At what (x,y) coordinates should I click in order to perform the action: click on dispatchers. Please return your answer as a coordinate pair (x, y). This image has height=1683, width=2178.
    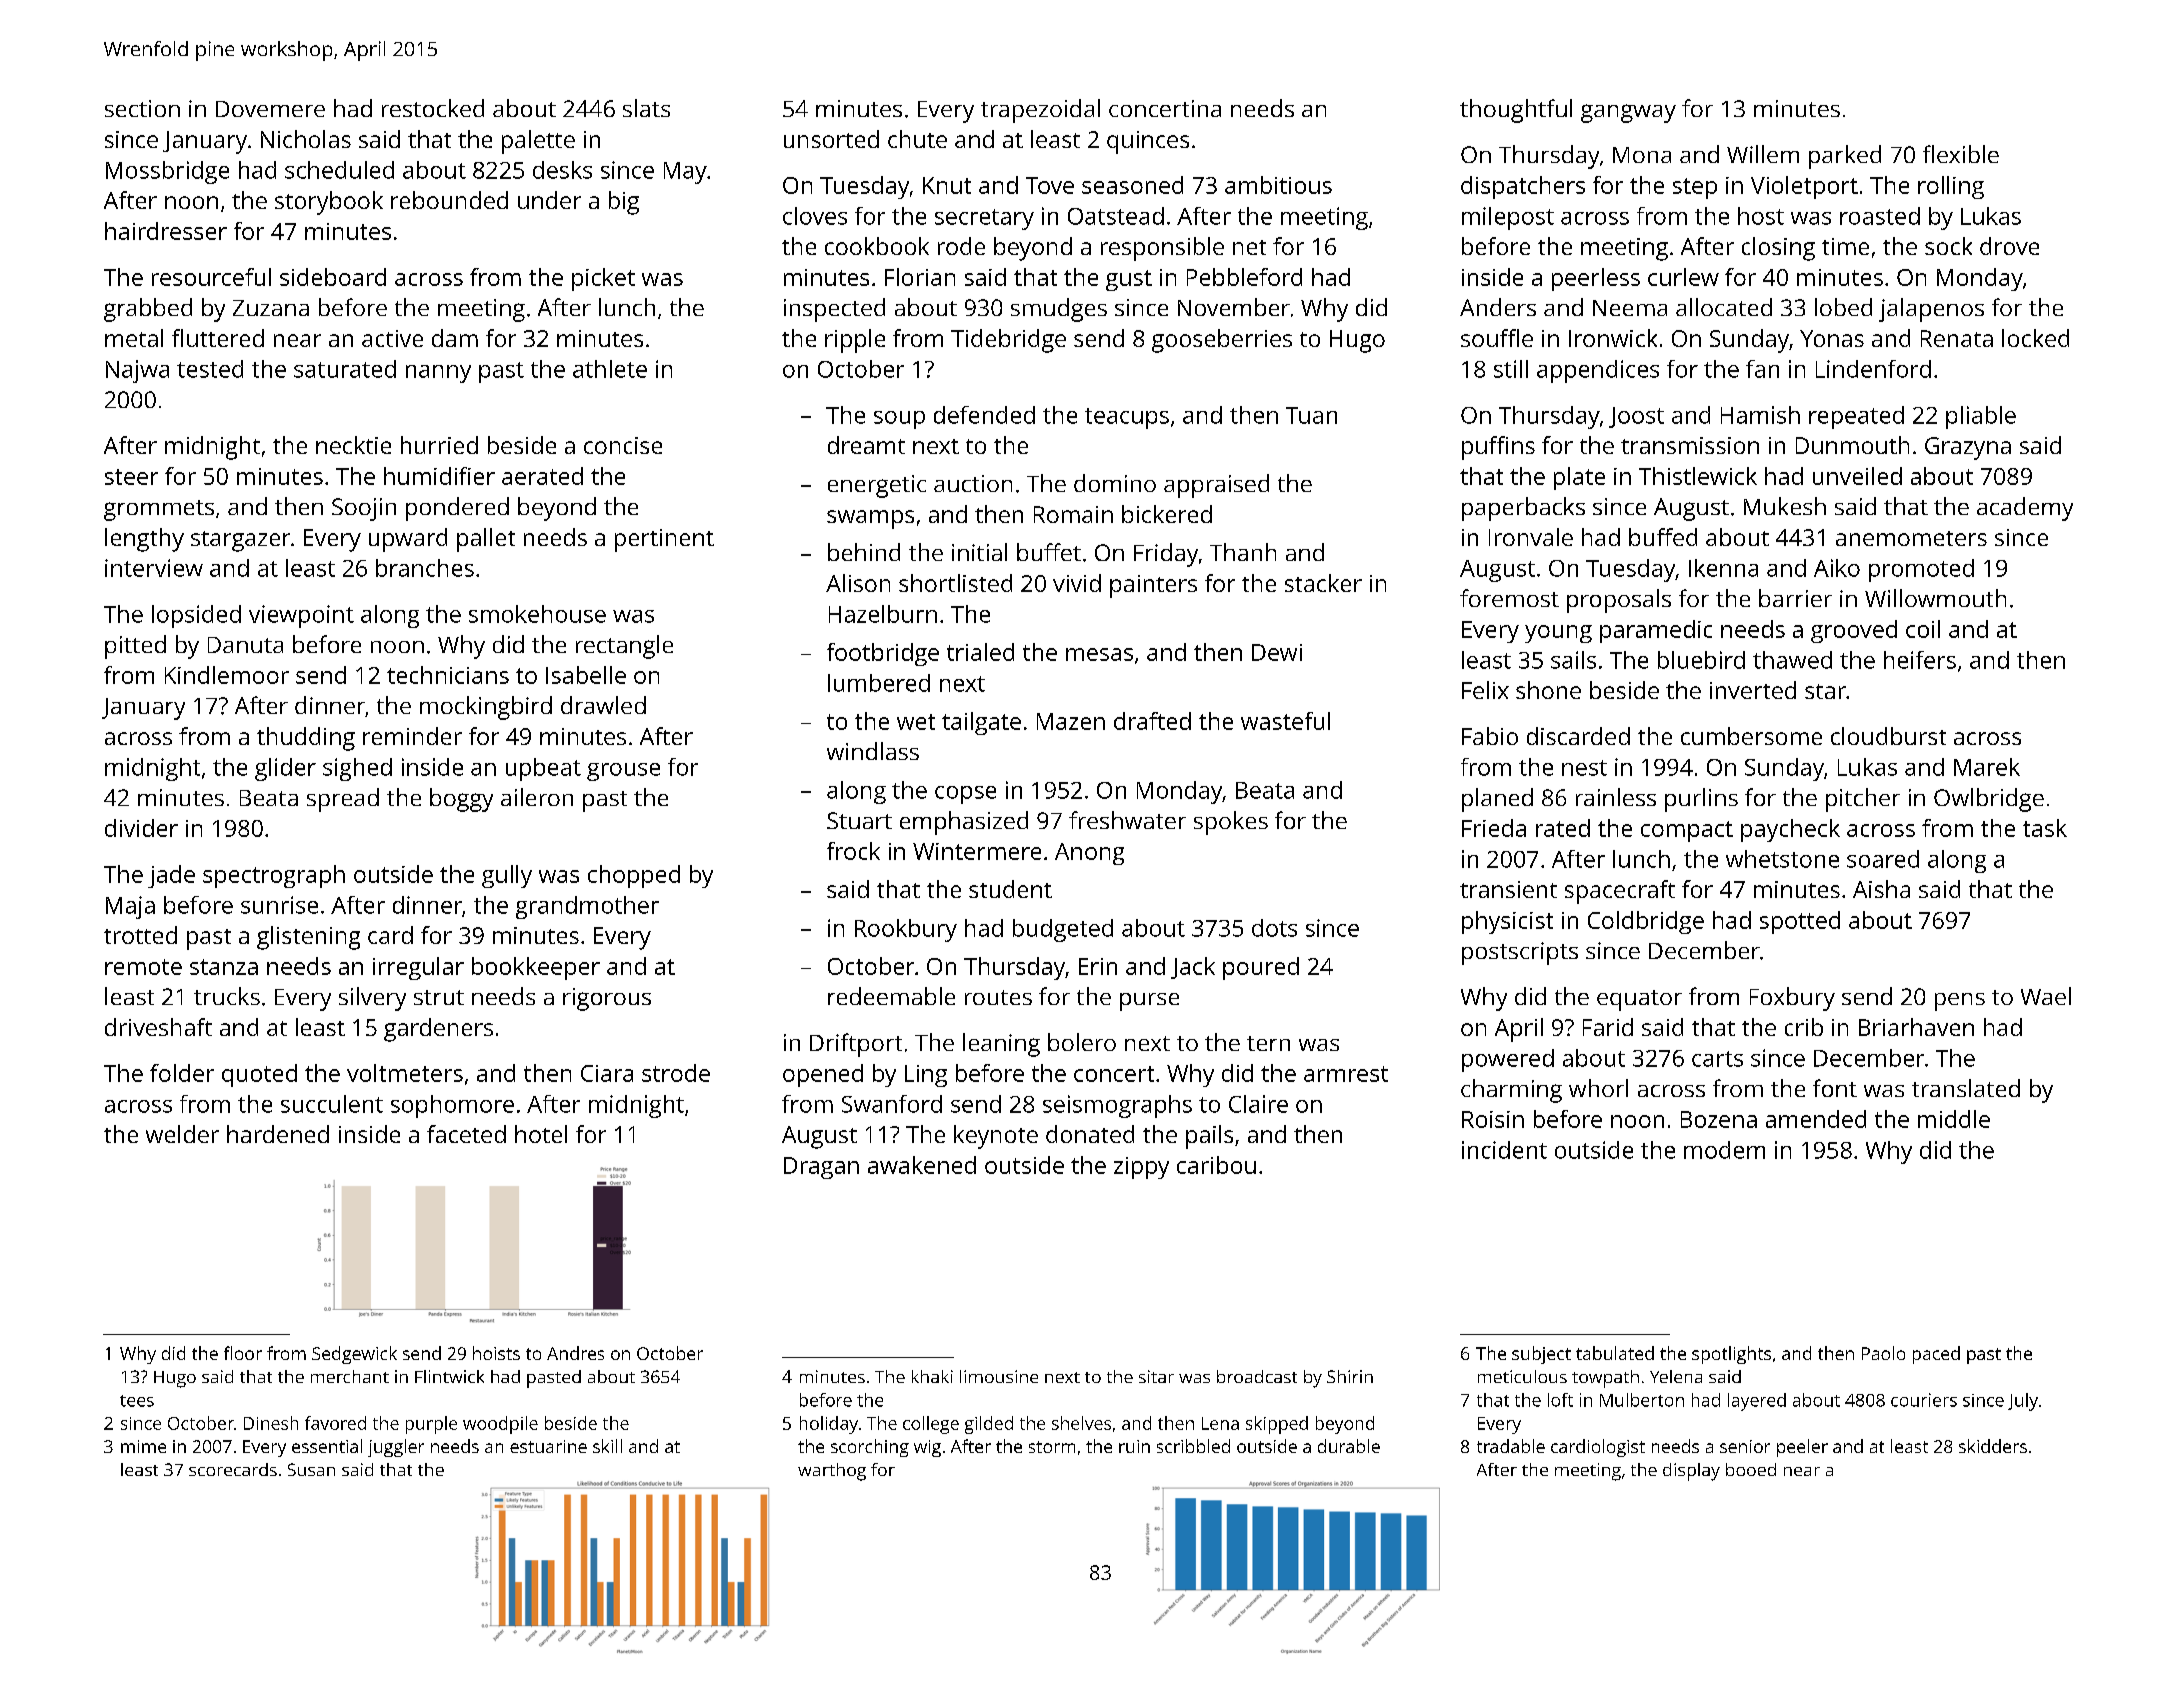
    Looking at the image, I should click on (1523, 187).
